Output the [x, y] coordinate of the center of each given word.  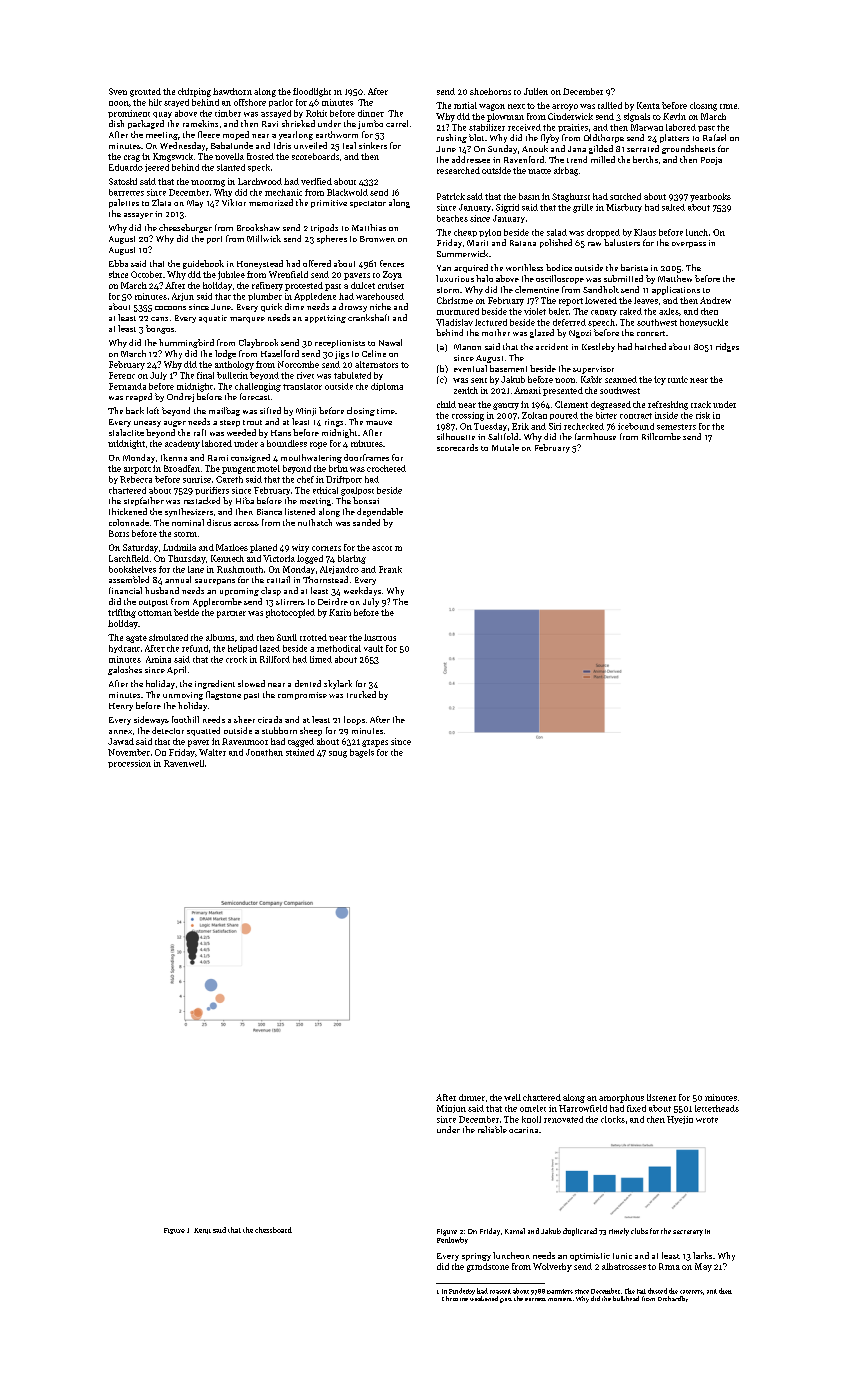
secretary [688, 1233]
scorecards [457, 447]
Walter [212, 752]
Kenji [202, 1231]
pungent [238, 470]
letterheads [717, 1108]
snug [338, 754]
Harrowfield [583, 1108]
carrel [397, 123]
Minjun [451, 1109]
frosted [260, 156]
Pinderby [462, 1291]
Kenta [648, 105]
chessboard [273, 1230]
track [701, 404]
